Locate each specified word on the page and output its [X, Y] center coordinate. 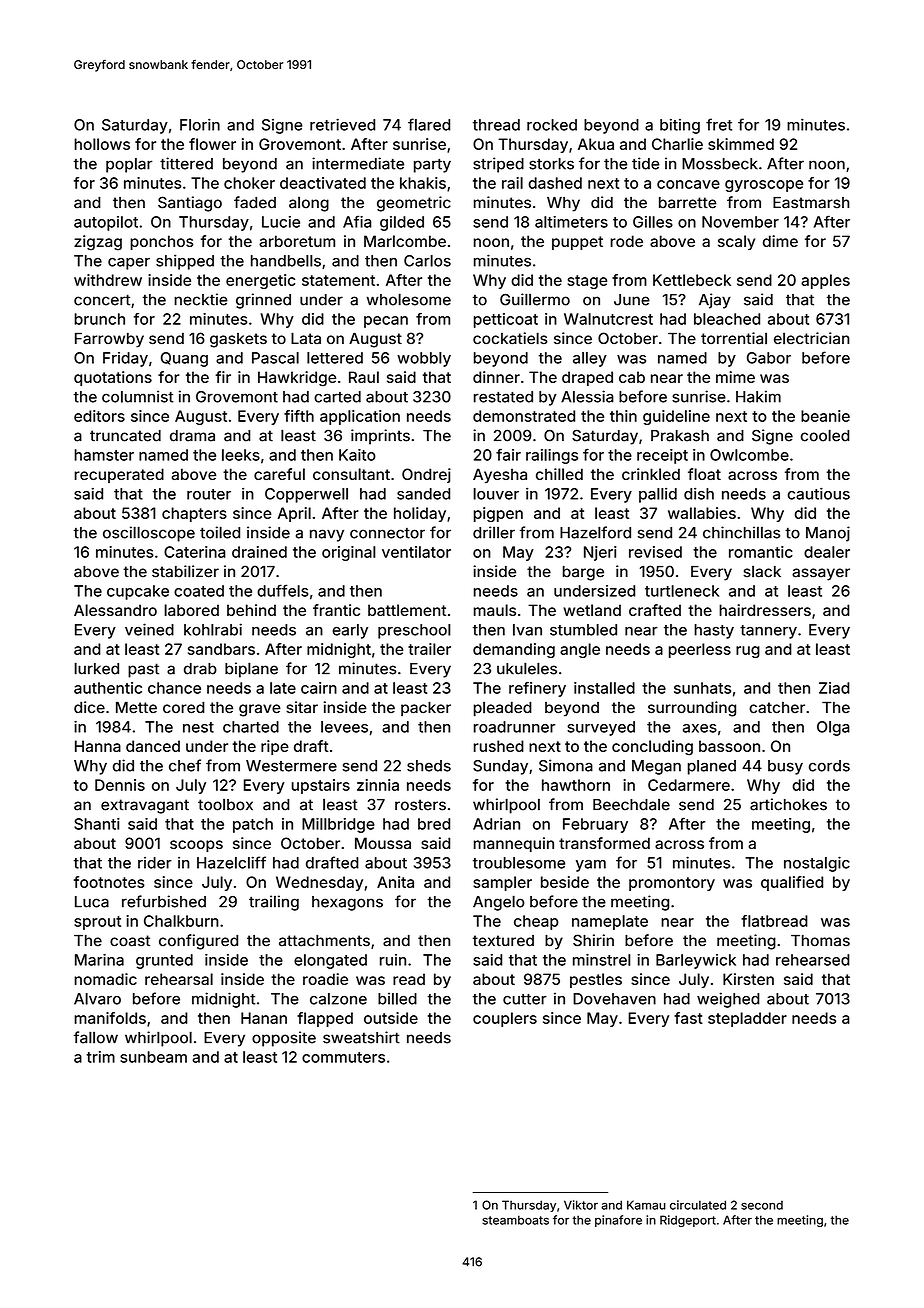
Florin [200, 124]
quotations [113, 378]
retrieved [342, 124]
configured [198, 942]
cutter [525, 999]
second [762, 1205]
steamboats [515, 1220]
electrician [811, 338]
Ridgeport [688, 1221]
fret [719, 124]
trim [100, 1057]
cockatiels [510, 338]
